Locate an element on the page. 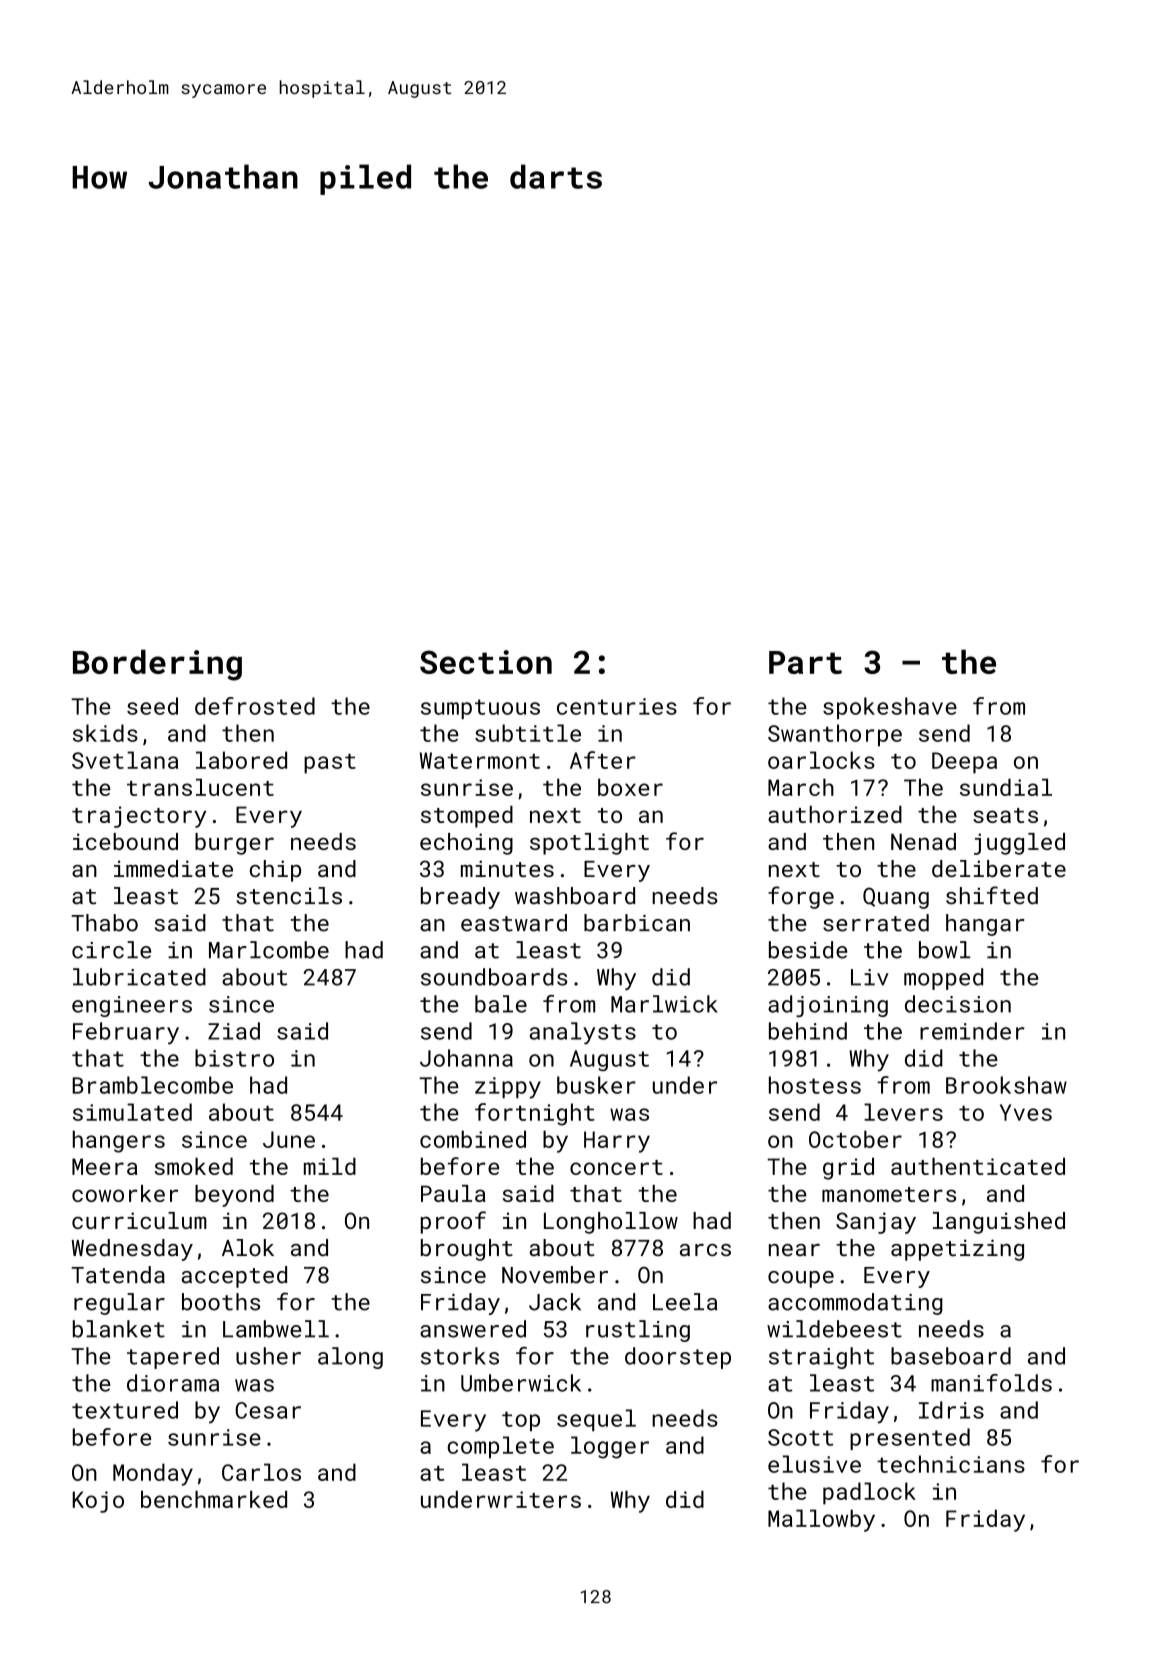 This image has width=1158, height=1678. benchmarked is located at coordinates (214, 1499).
